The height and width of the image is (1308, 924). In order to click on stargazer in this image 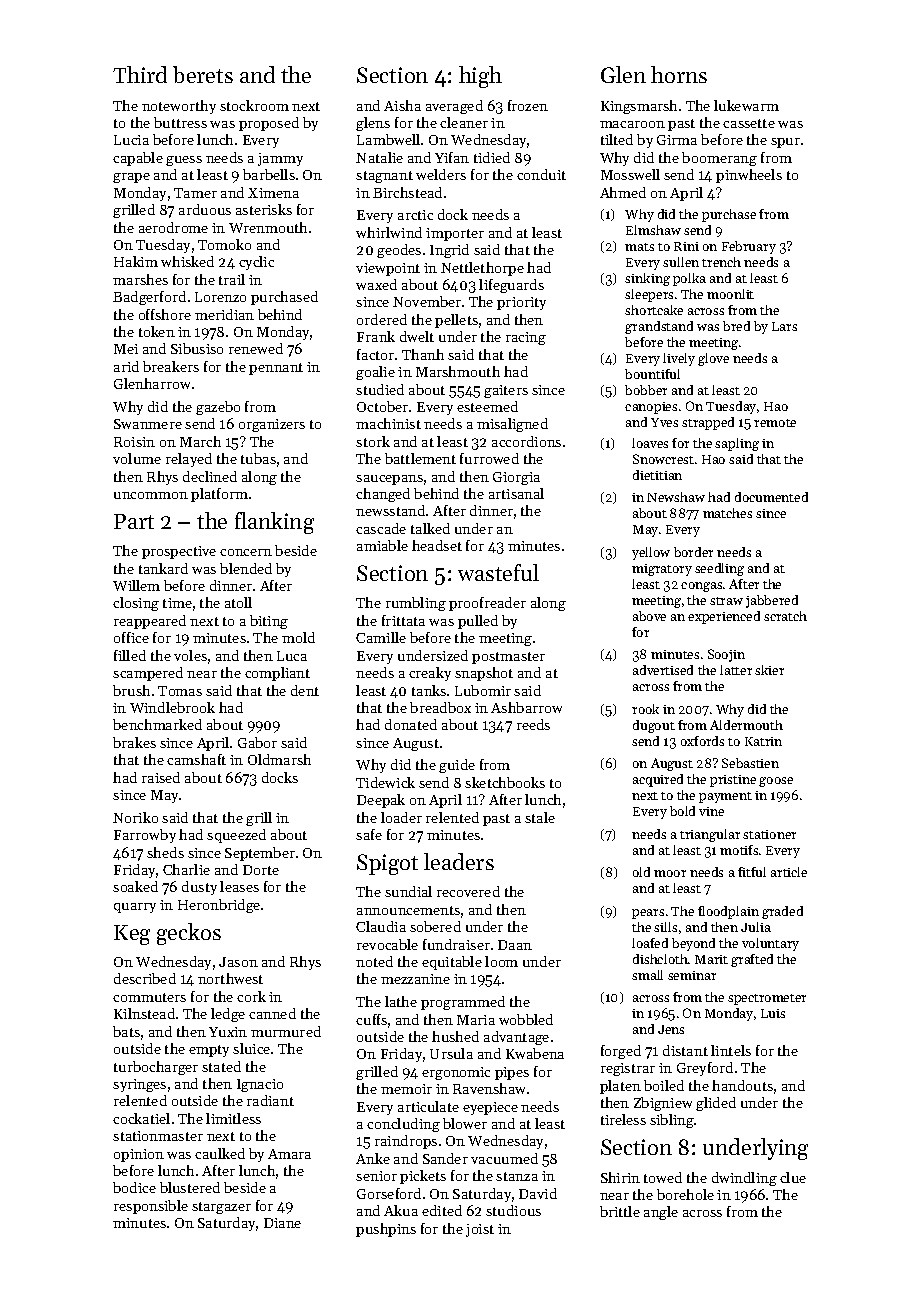, I will do `click(221, 1208)`.
